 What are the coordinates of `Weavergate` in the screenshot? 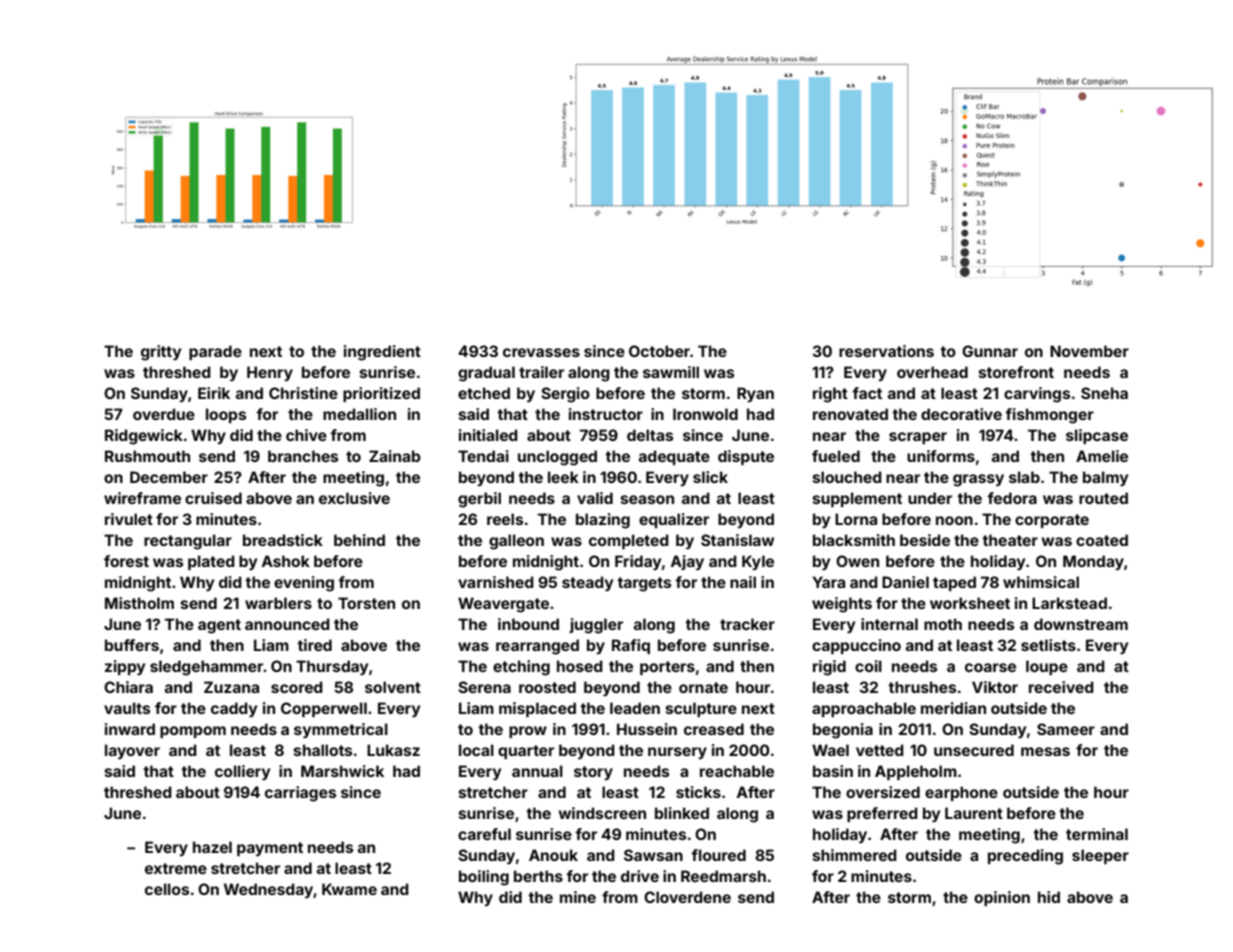 It's located at (503, 605).
